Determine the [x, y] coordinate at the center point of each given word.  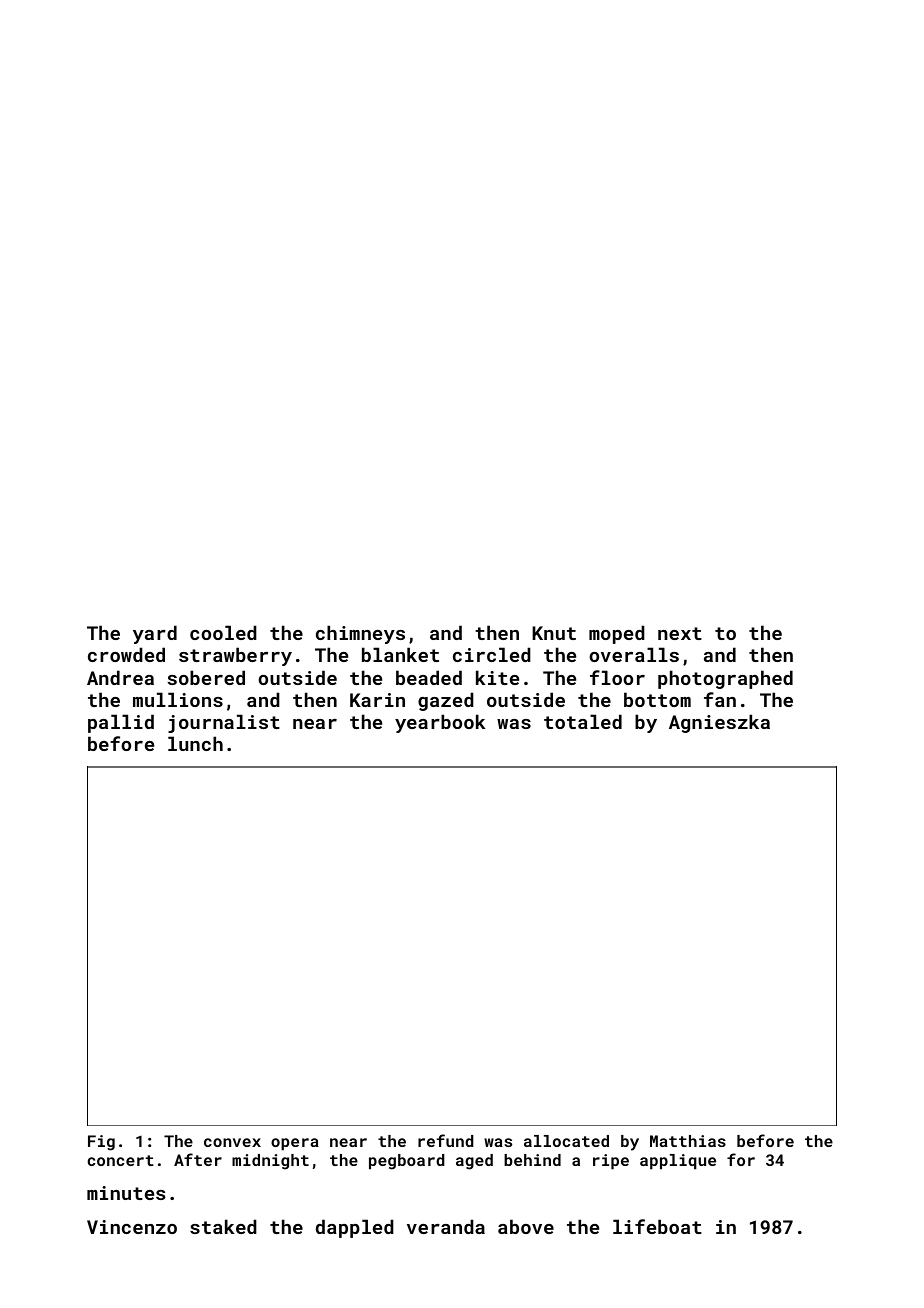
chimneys [360, 634]
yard [155, 634]
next [680, 633]
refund [446, 1140]
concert [120, 1160]
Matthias [688, 1141]
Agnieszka [719, 723]
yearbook [440, 723]
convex [232, 1142]
